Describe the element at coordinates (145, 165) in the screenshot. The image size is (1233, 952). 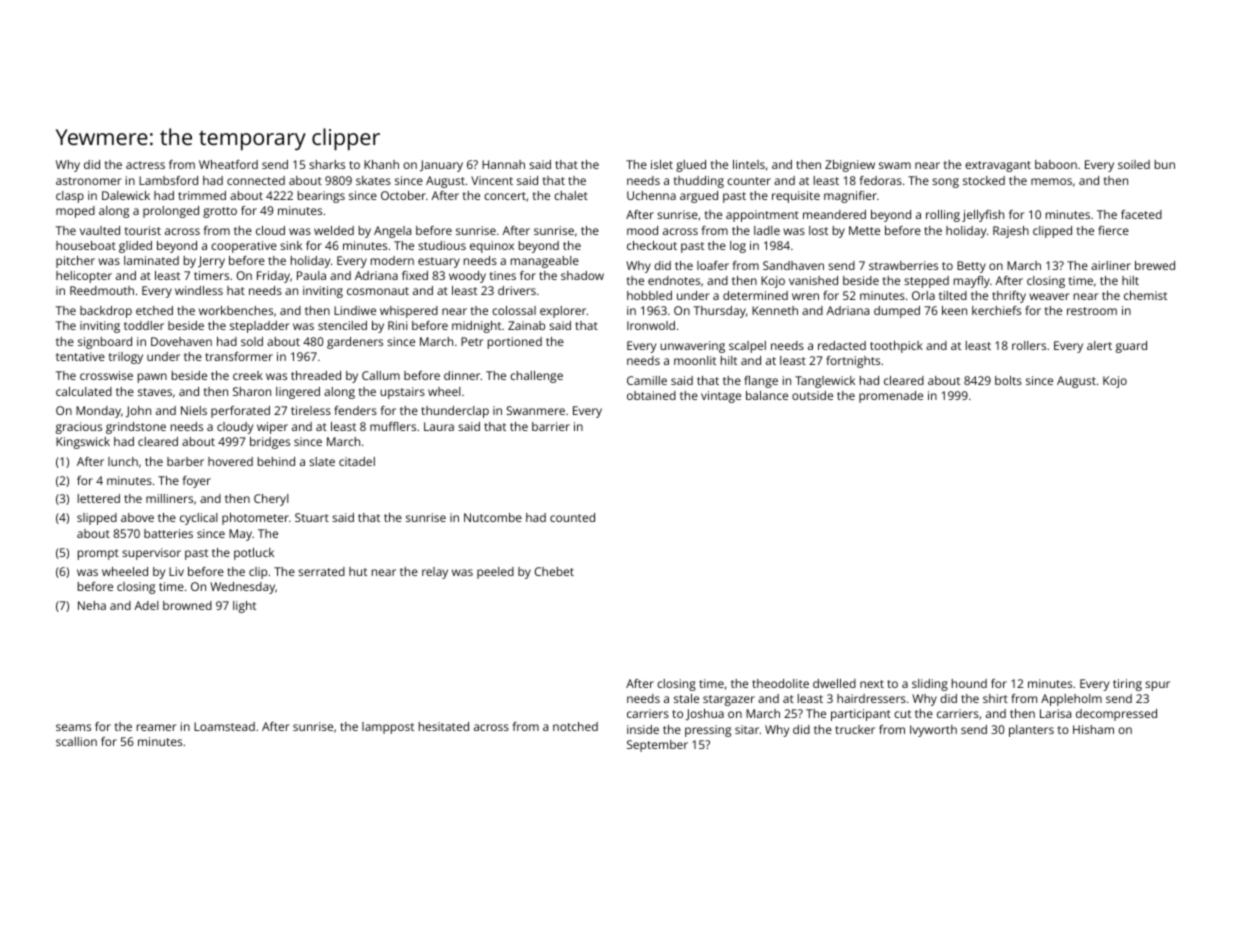
I see `actress` at that location.
